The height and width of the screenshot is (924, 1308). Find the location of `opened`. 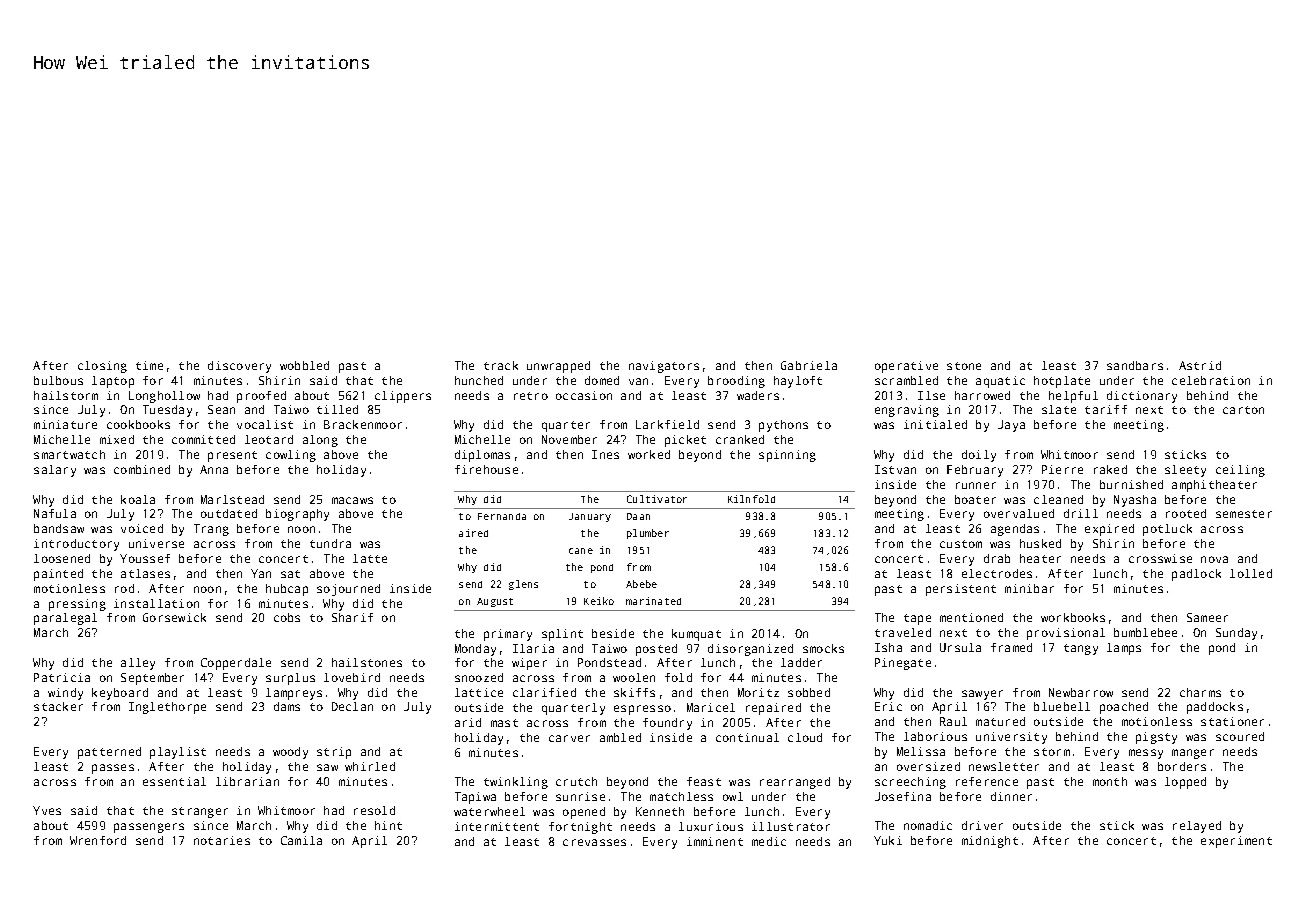

opened is located at coordinates (584, 813).
